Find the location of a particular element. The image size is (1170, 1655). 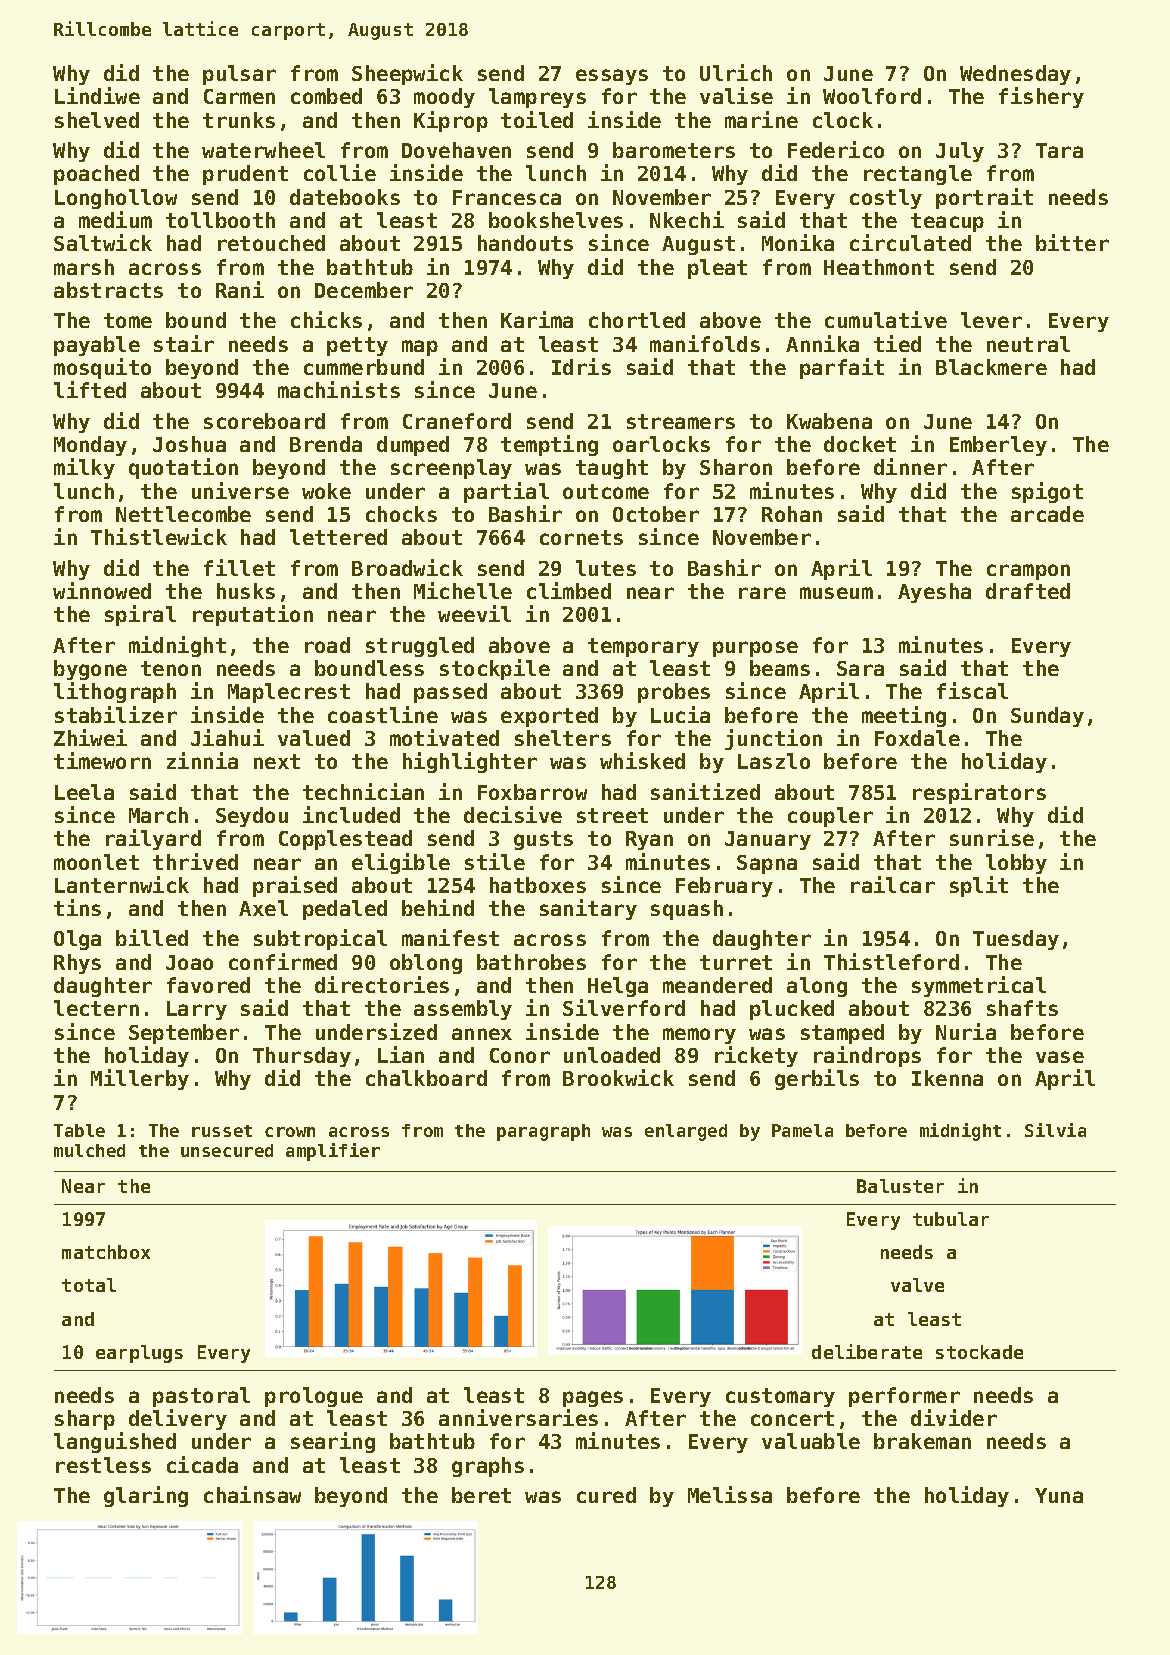

glaring is located at coordinates (146, 1496).
